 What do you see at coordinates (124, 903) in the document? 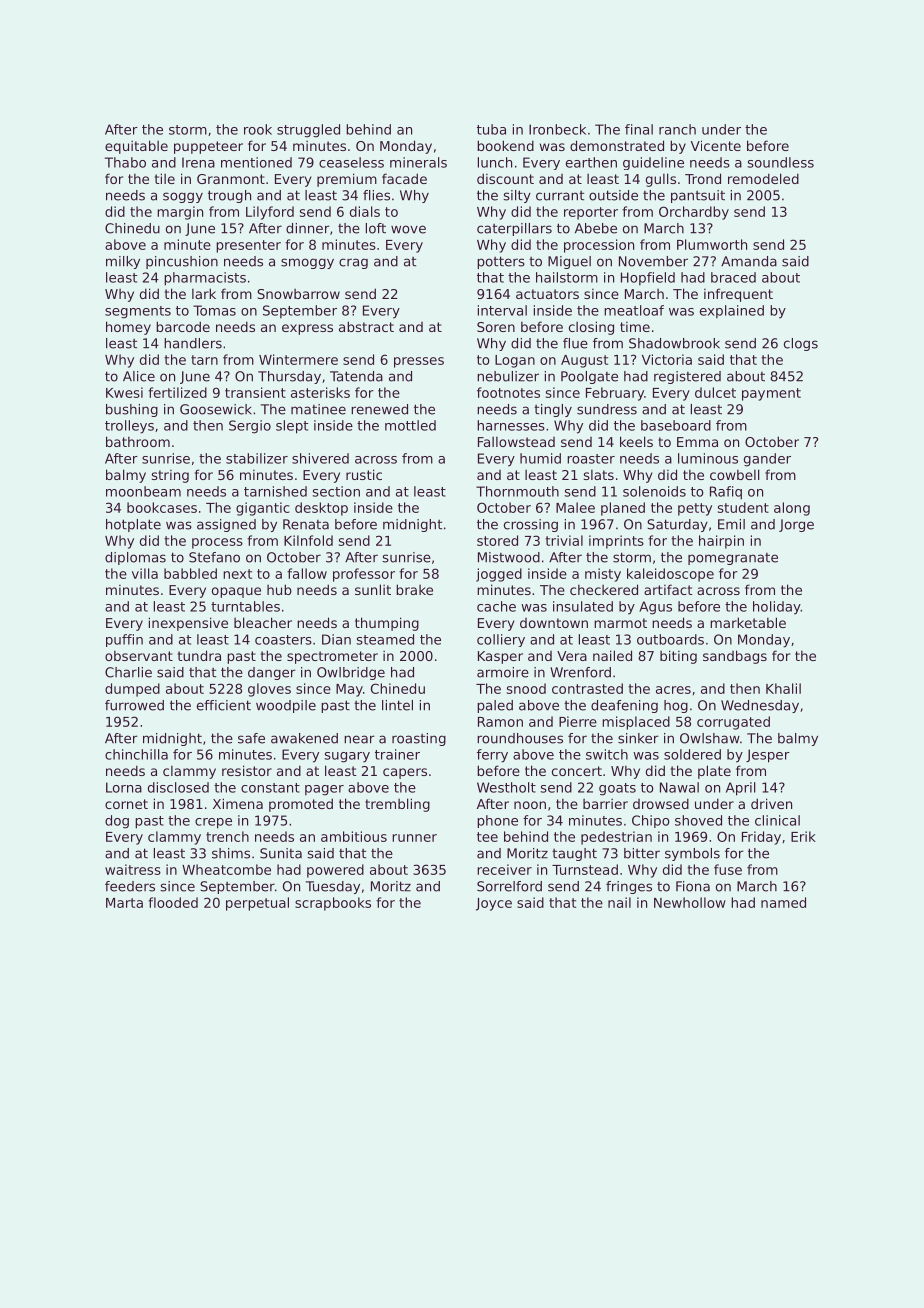
I see `Marta` at bounding box center [124, 903].
